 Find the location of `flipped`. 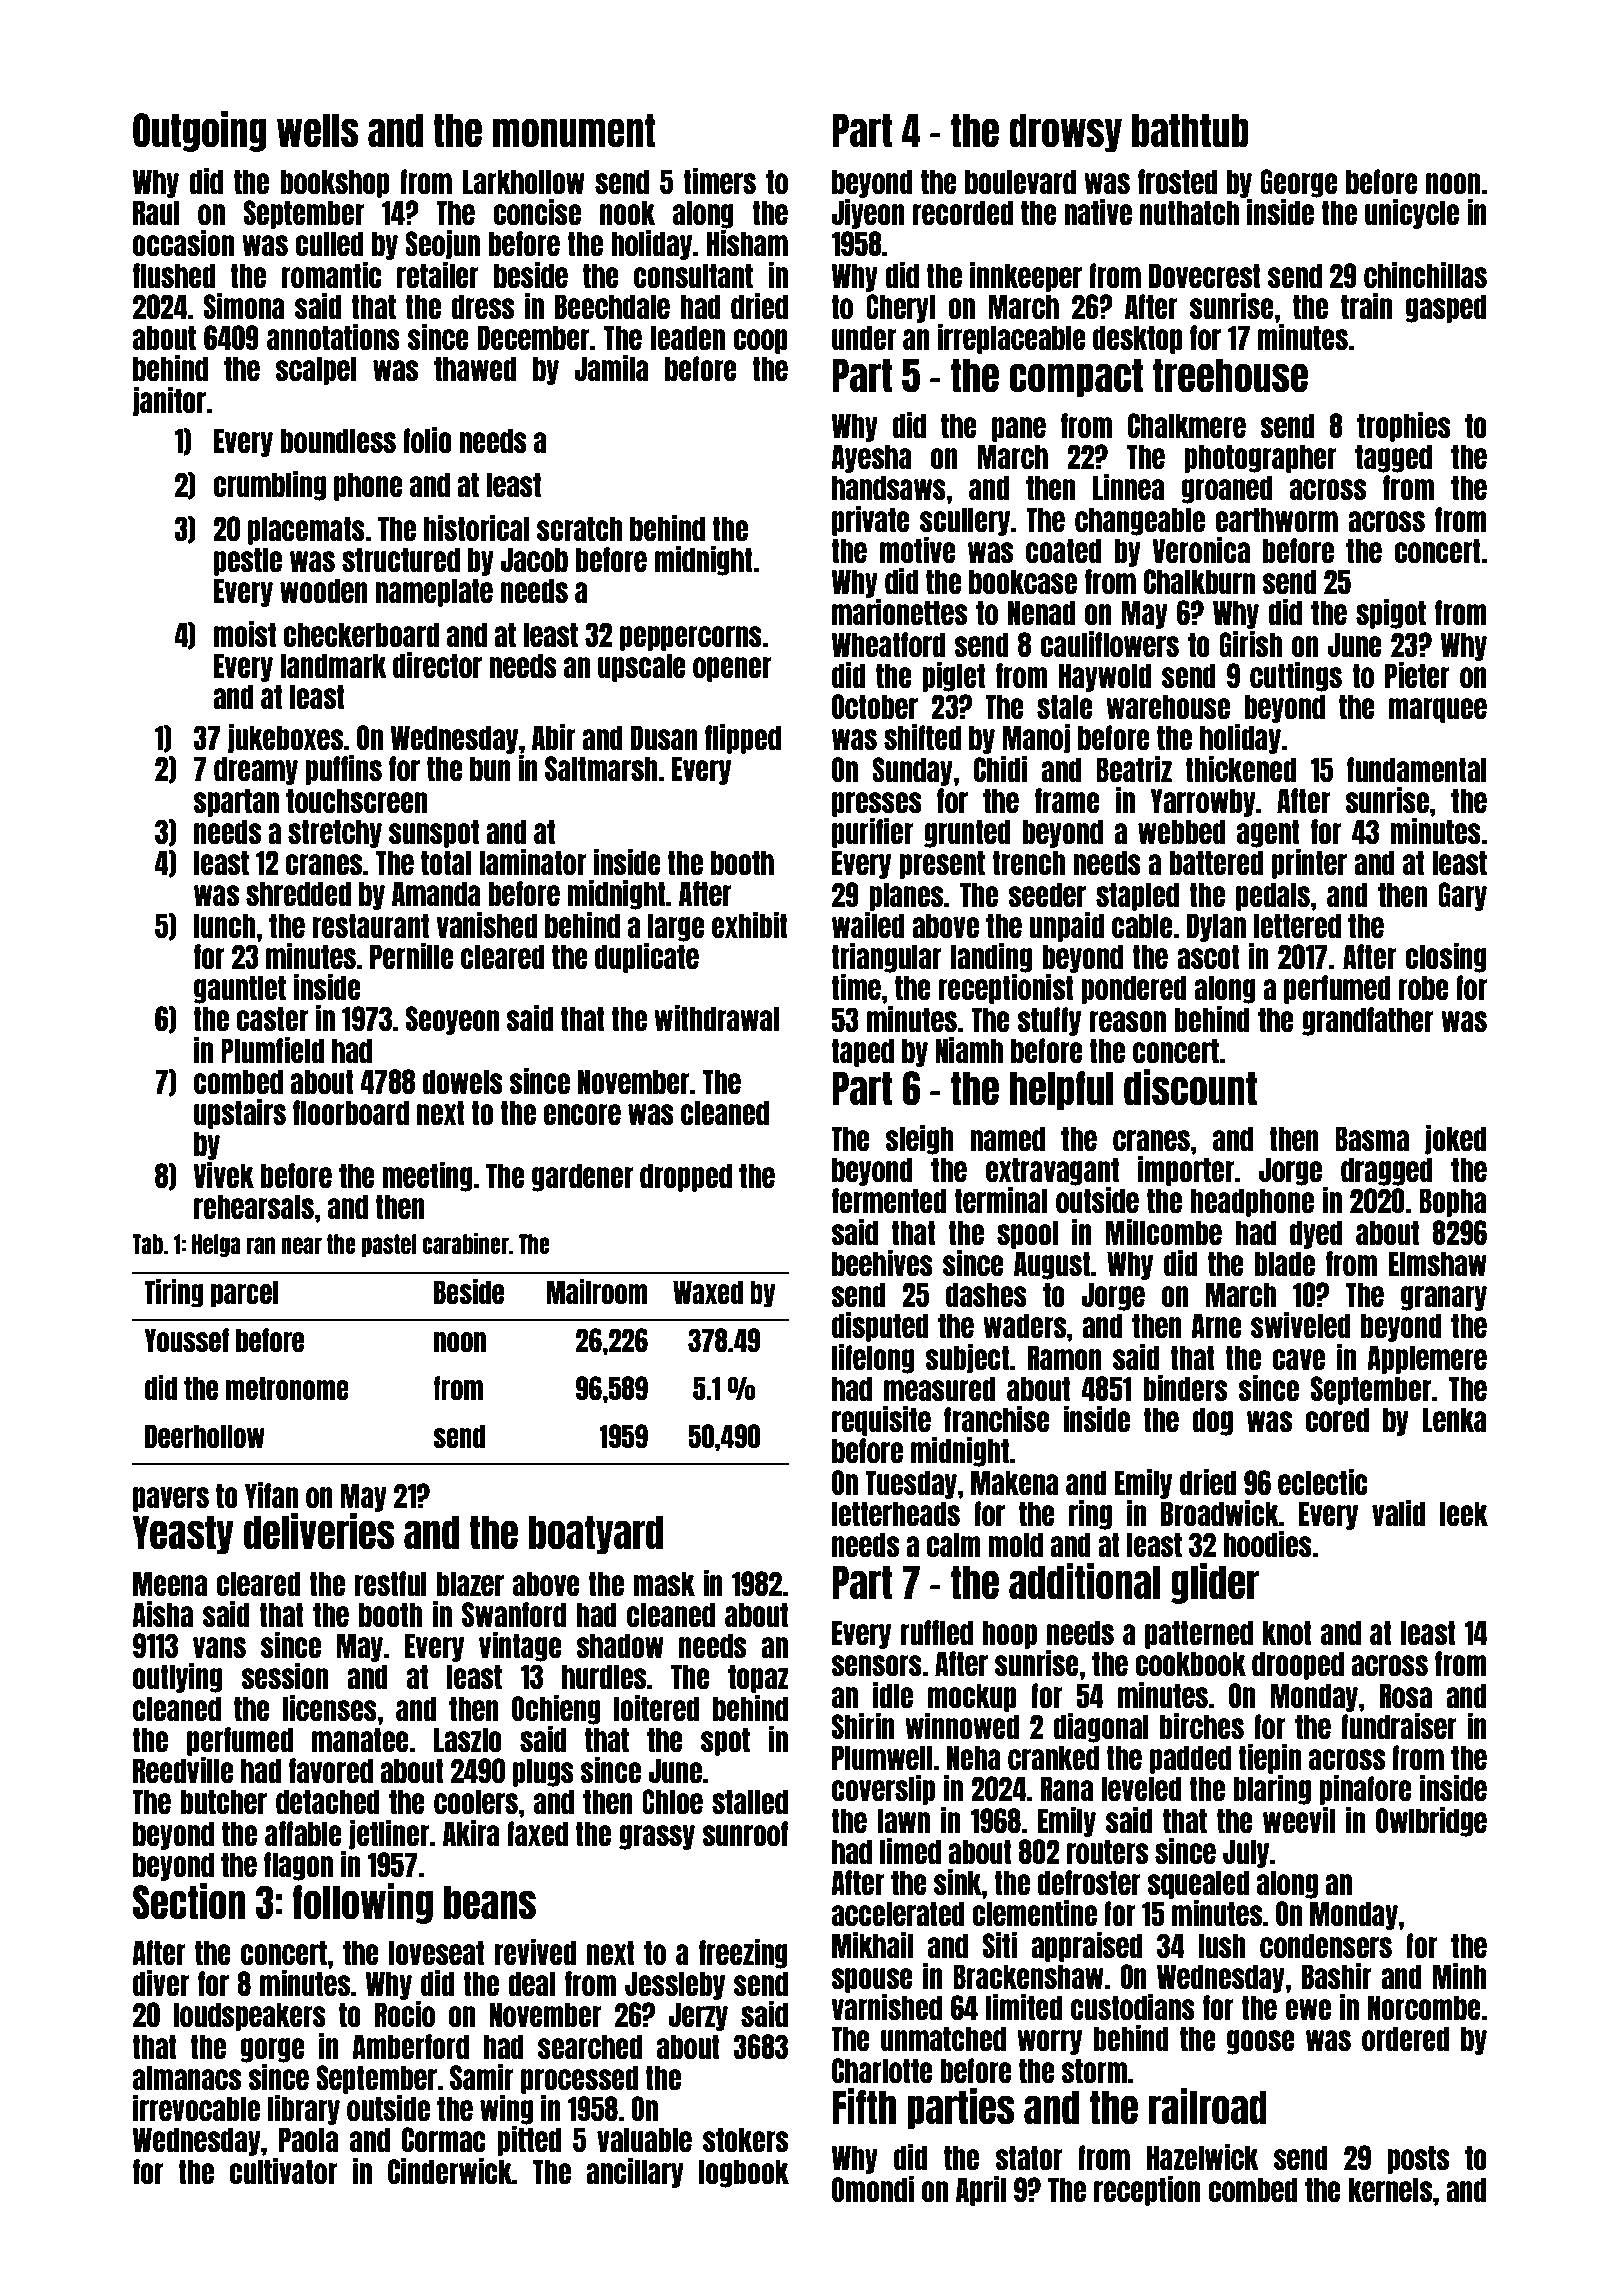

flipped is located at coordinates (743, 739).
